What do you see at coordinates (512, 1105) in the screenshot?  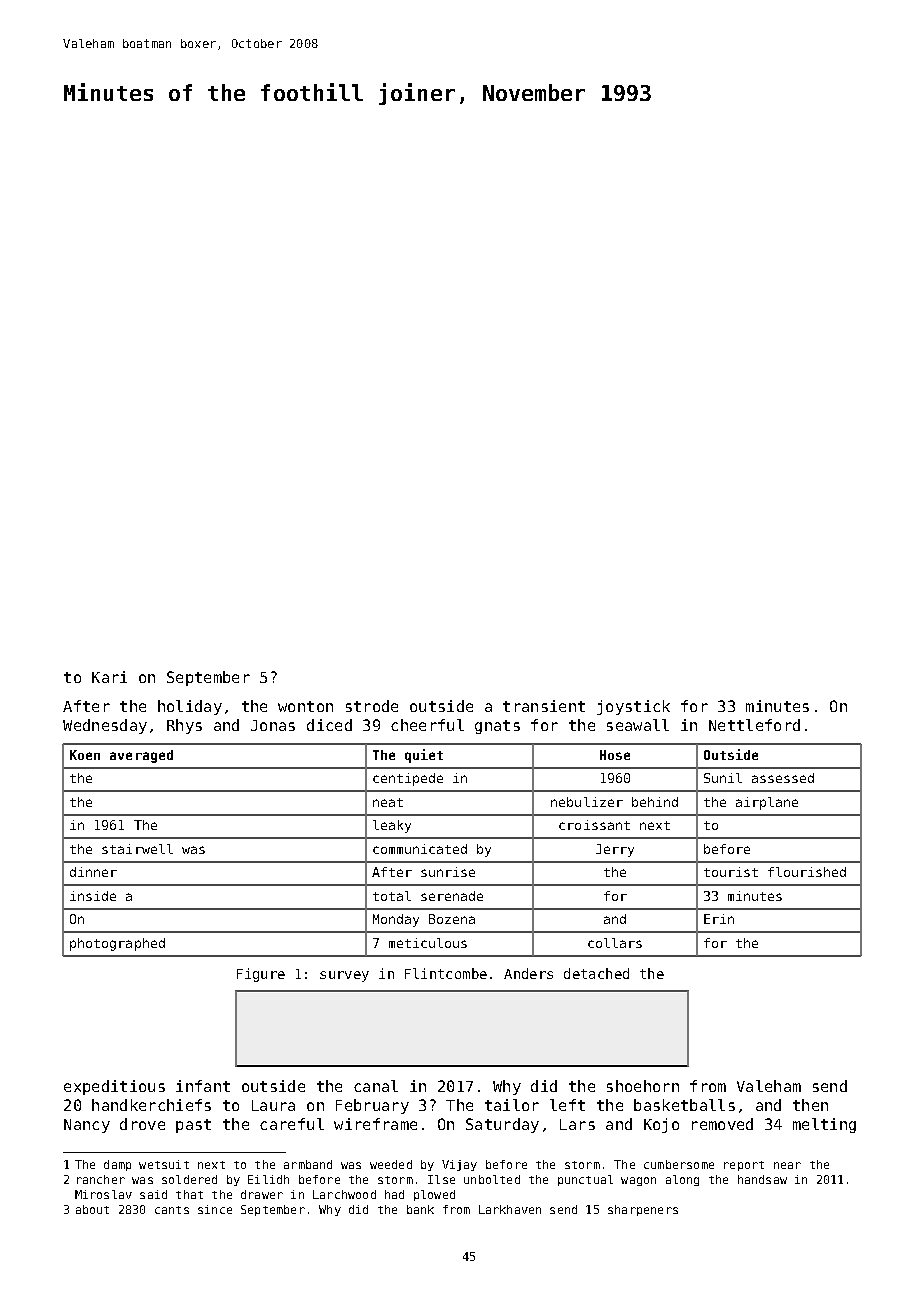 I see `tailor` at bounding box center [512, 1105].
